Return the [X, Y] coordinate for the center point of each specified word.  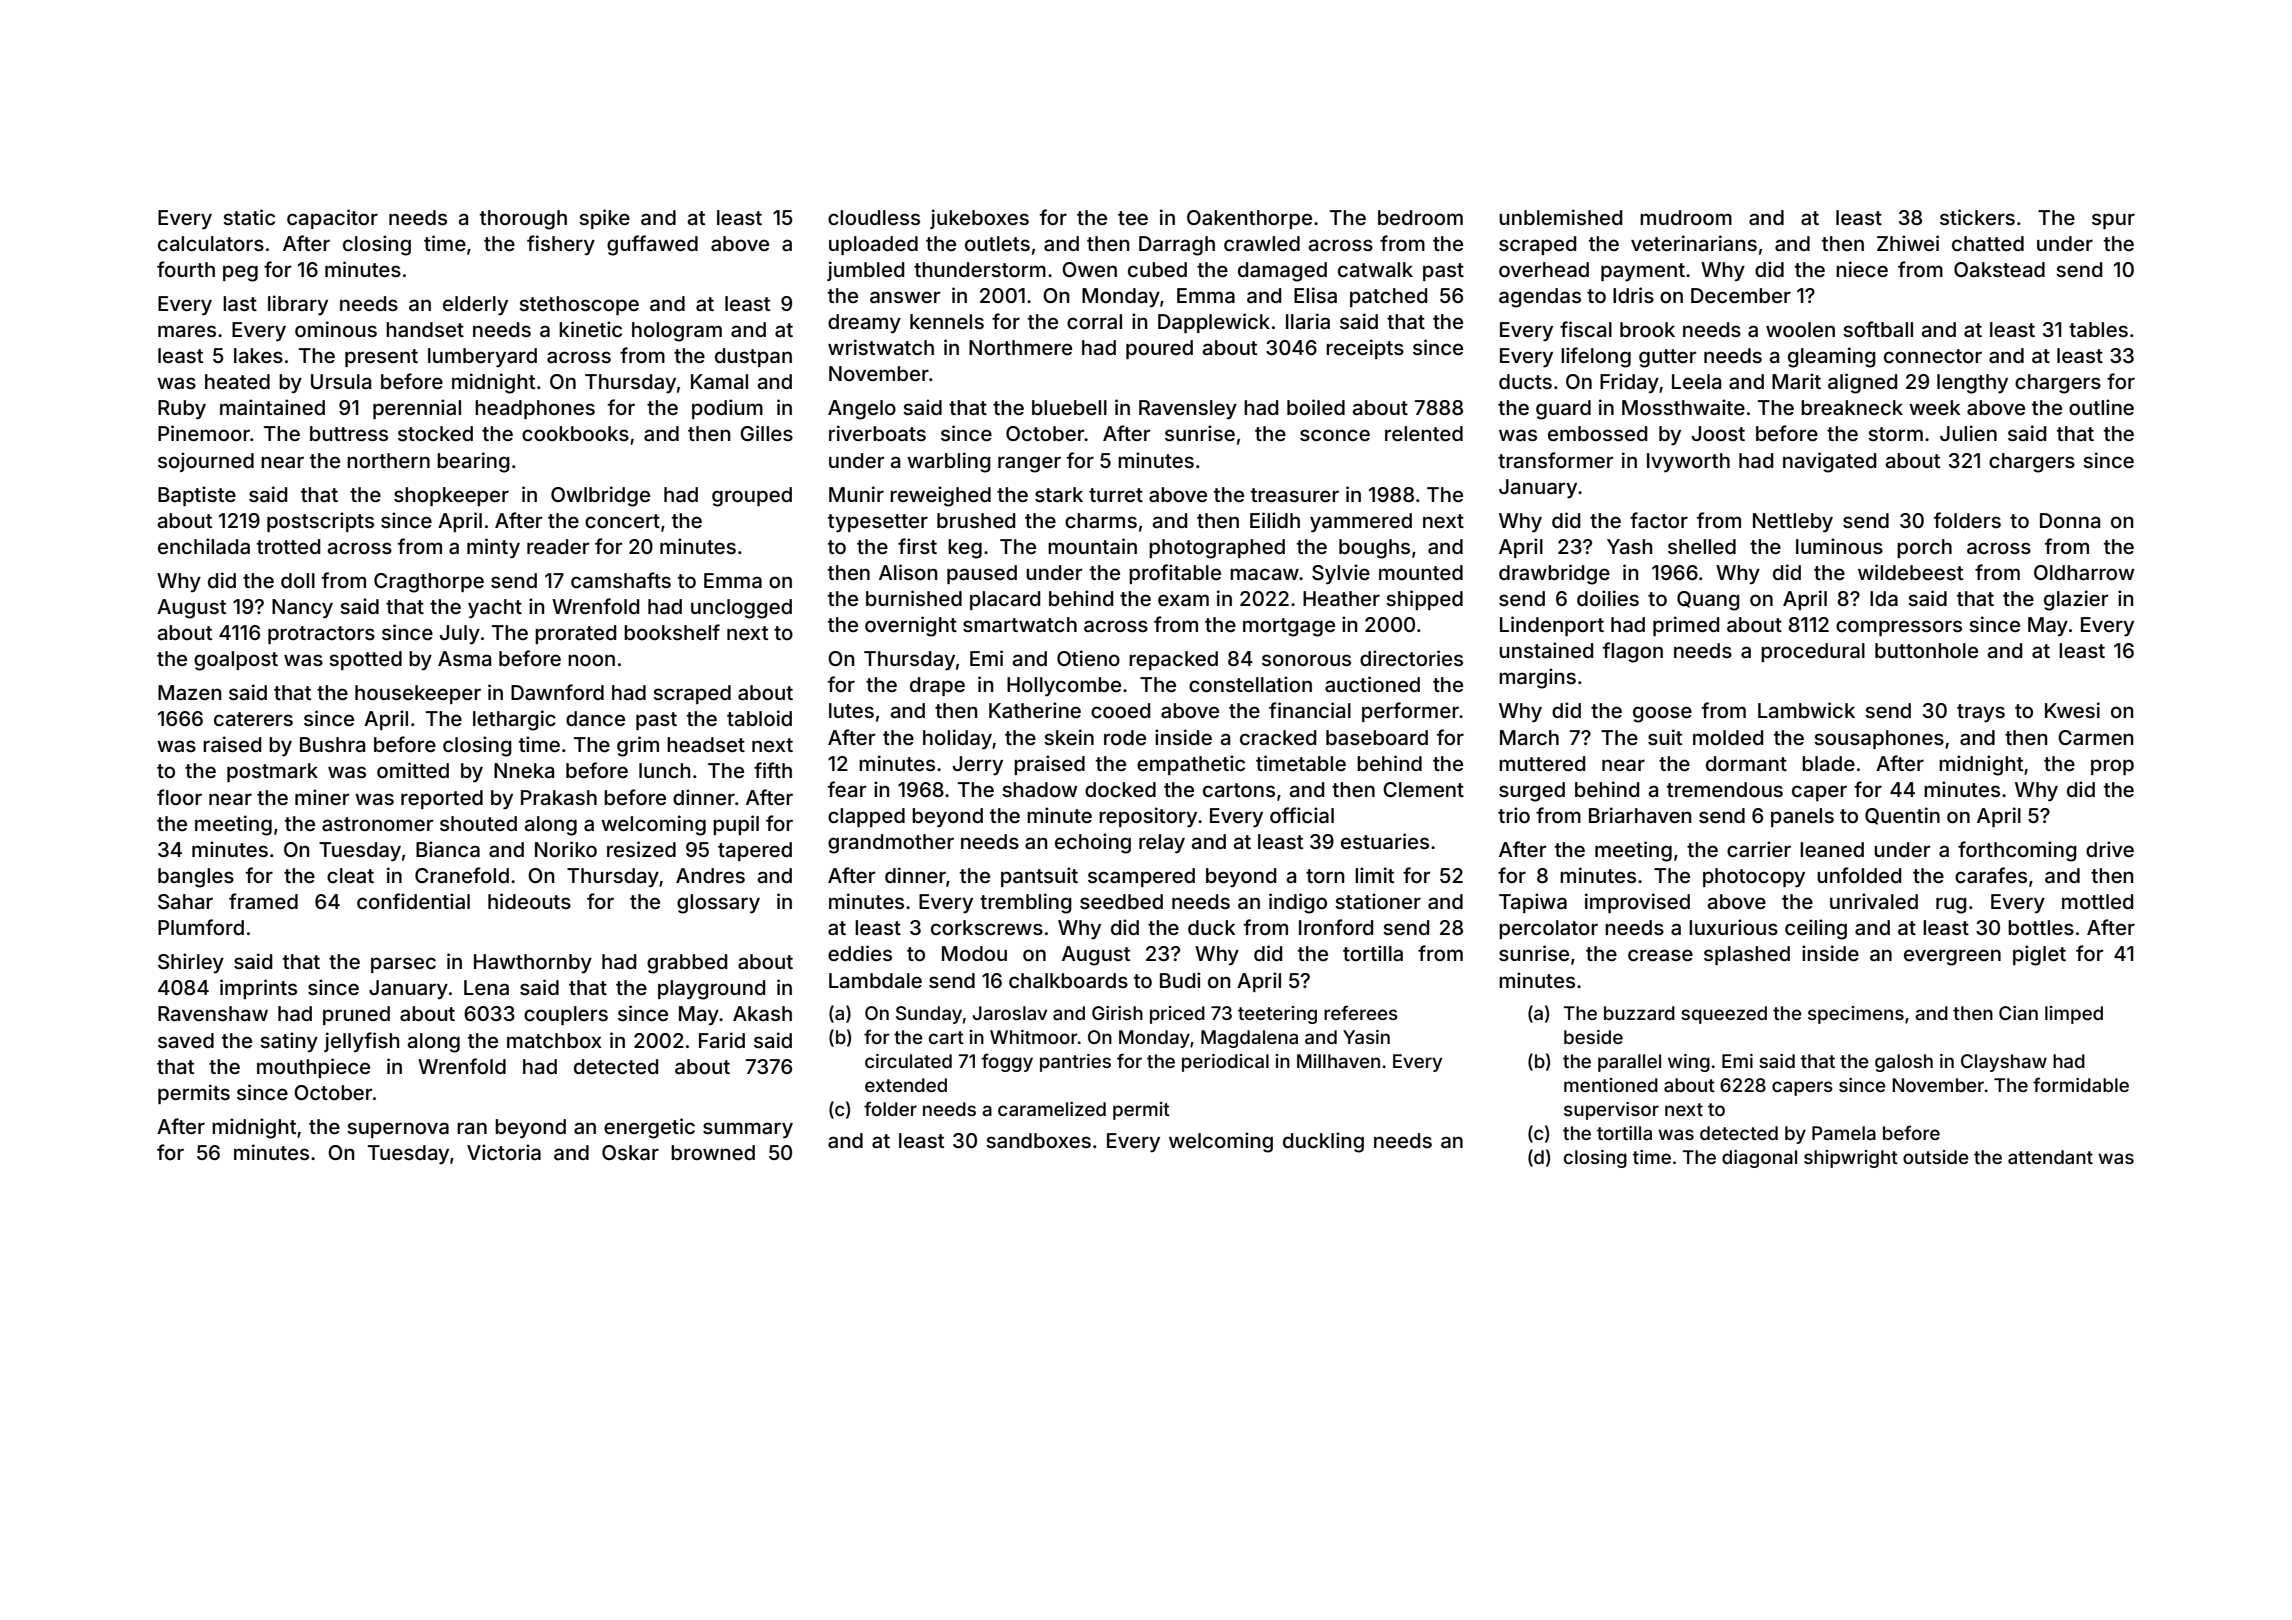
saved [186, 1040]
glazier [2076, 600]
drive [2110, 849]
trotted [288, 546]
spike [604, 219]
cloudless [874, 217]
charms [1101, 520]
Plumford [201, 927]
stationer [1378, 901]
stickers [1977, 217]
